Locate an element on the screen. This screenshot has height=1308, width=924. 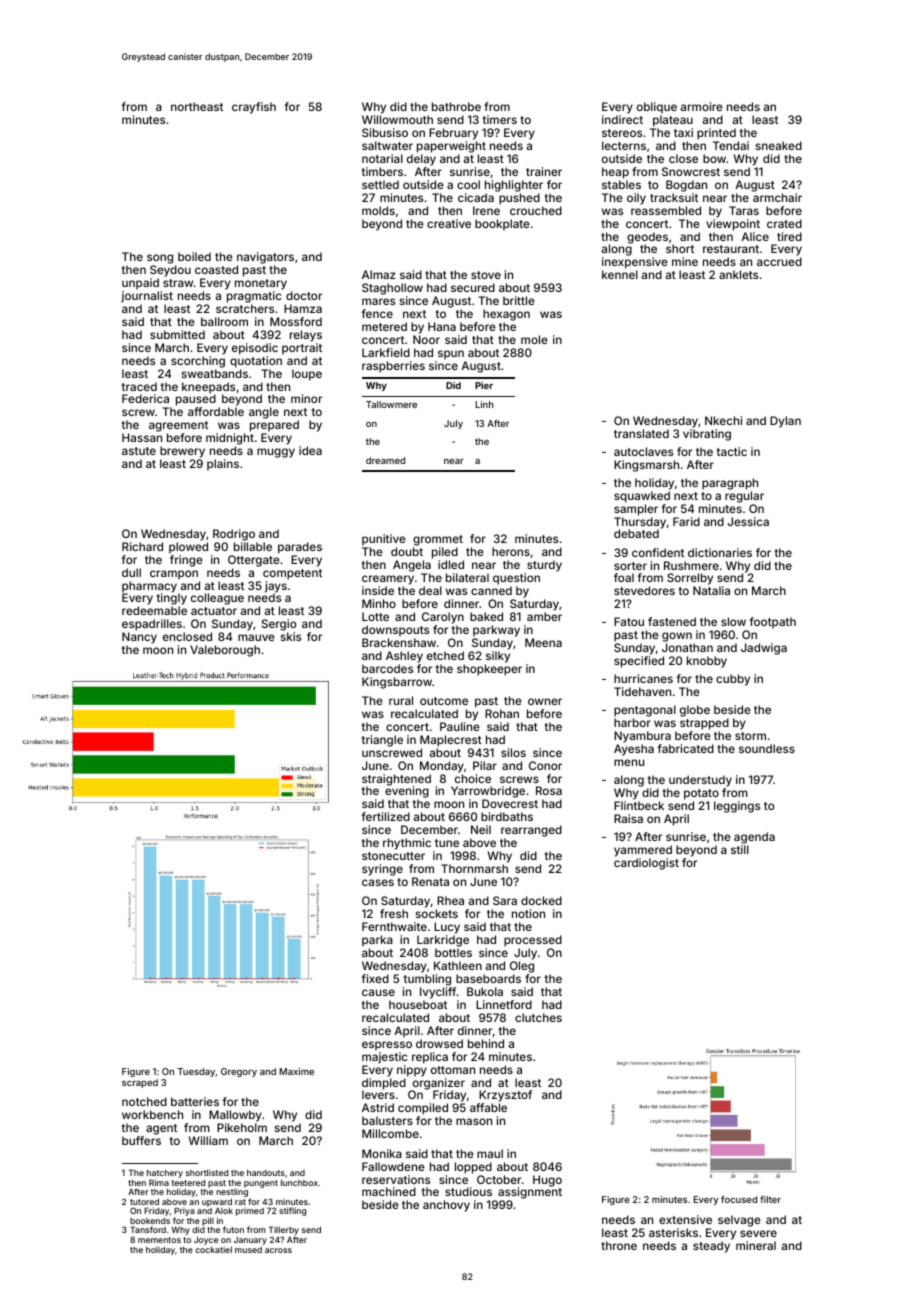
northeast is located at coordinates (197, 106).
